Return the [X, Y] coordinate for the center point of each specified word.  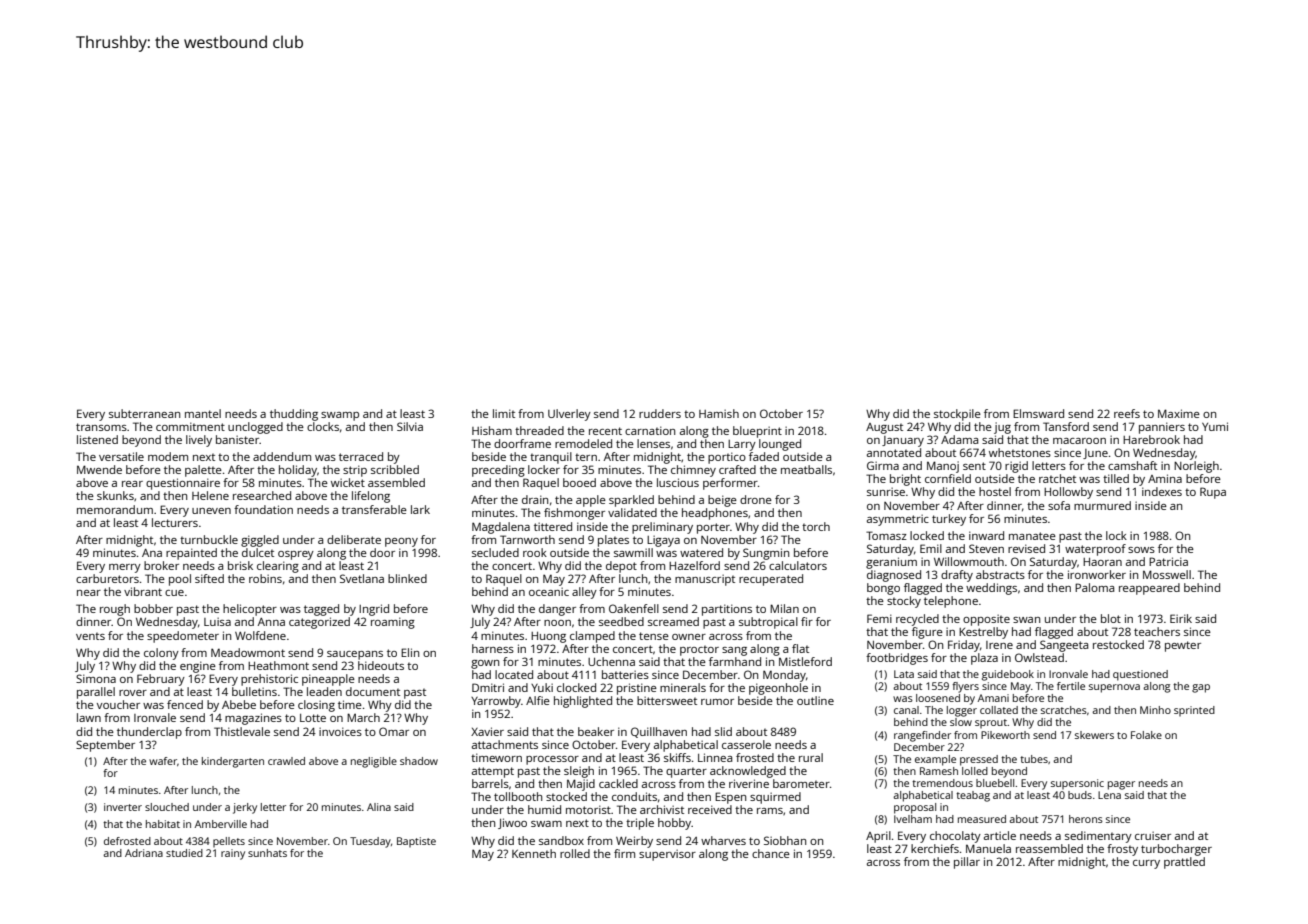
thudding [294, 415]
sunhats [267, 853]
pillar [967, 863]
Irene [999, 645]
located [514, 674]
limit [504, 413]
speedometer [183, 637]
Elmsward [1038, 413]
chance [771, 853]
